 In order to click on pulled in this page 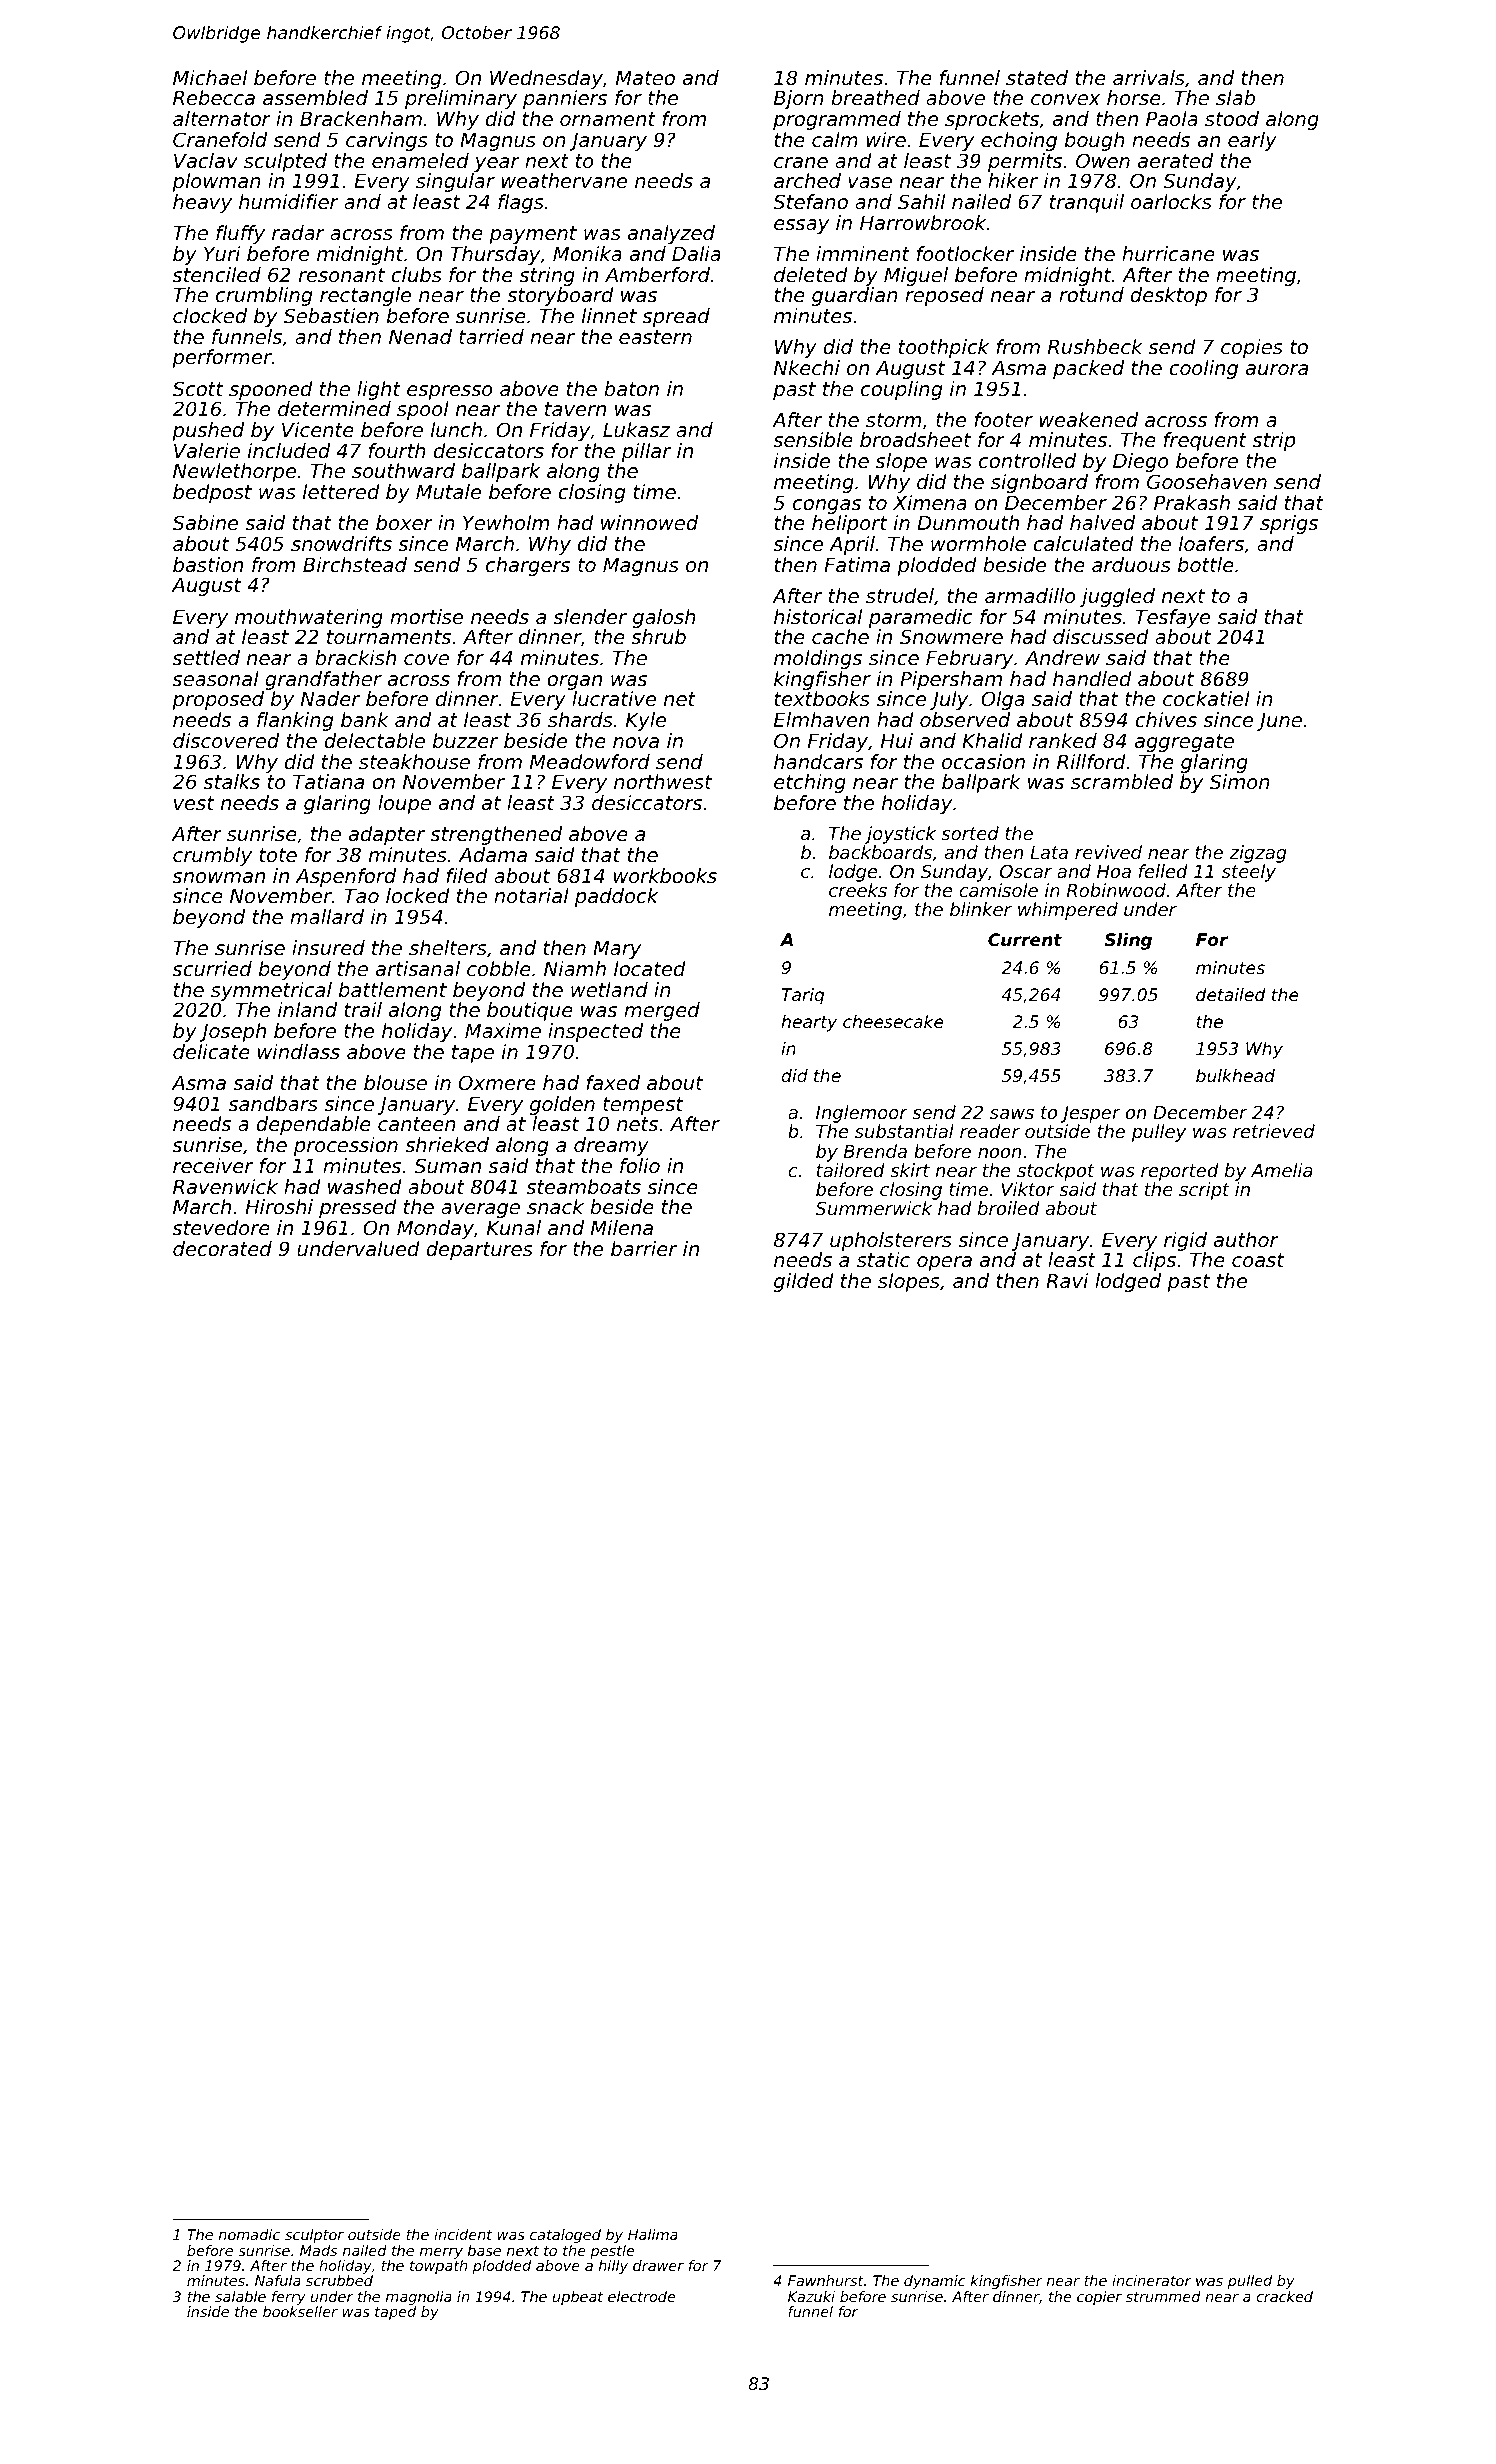, I will do `click(1250, 2282)`.
